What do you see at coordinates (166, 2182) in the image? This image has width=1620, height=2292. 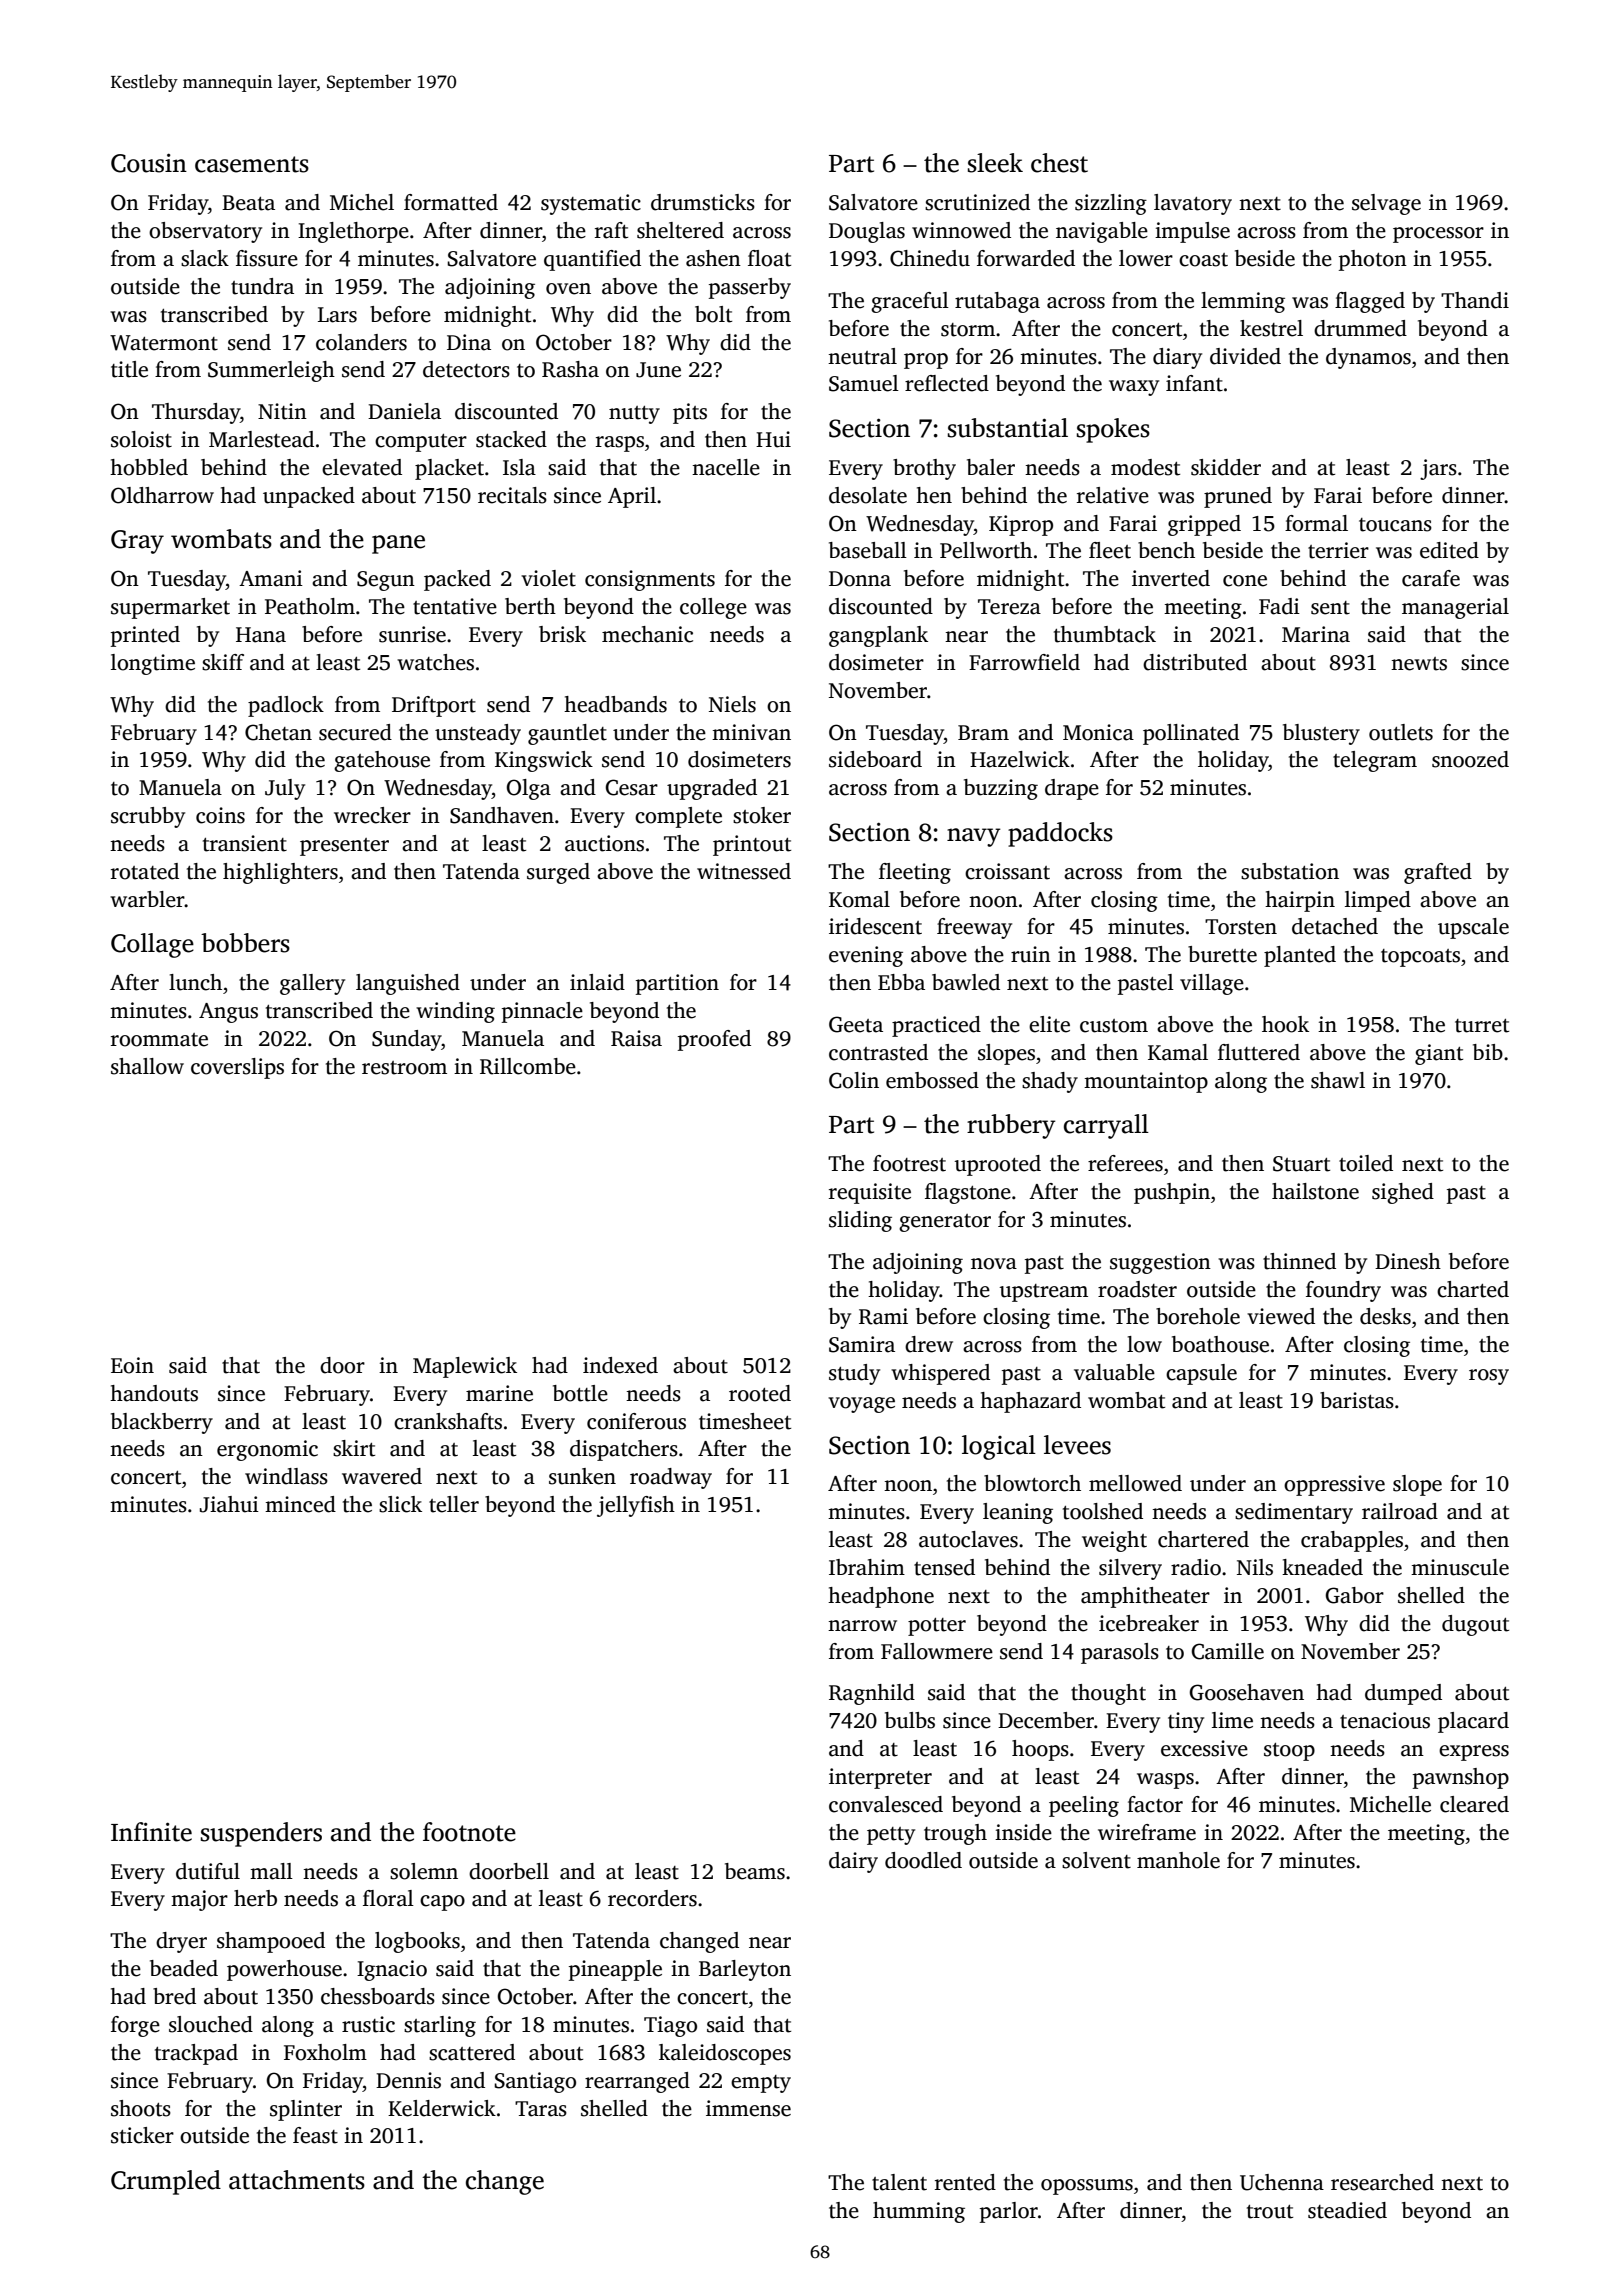 I see `Crumpled` at bounding box center [166, 2182].
